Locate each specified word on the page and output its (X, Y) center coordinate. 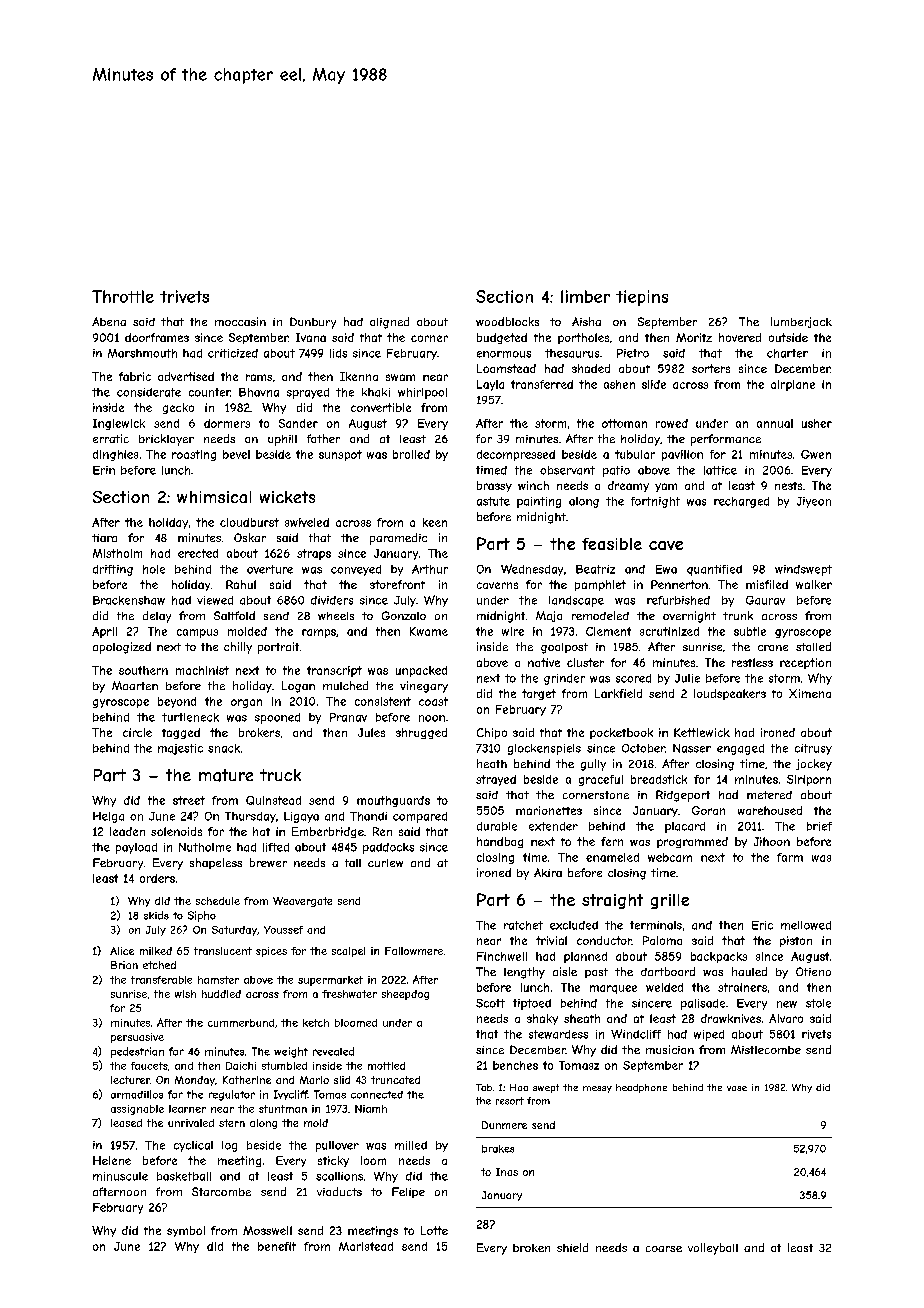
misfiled (767, 584)
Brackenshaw (129, 600)
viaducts (339, 1191)
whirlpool (422, 393)
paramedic (398, 539)
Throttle (123, 296)
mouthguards (393, 801)
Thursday (250, 817)
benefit (277, 1246)
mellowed (806, 925)
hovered (740, 337)
